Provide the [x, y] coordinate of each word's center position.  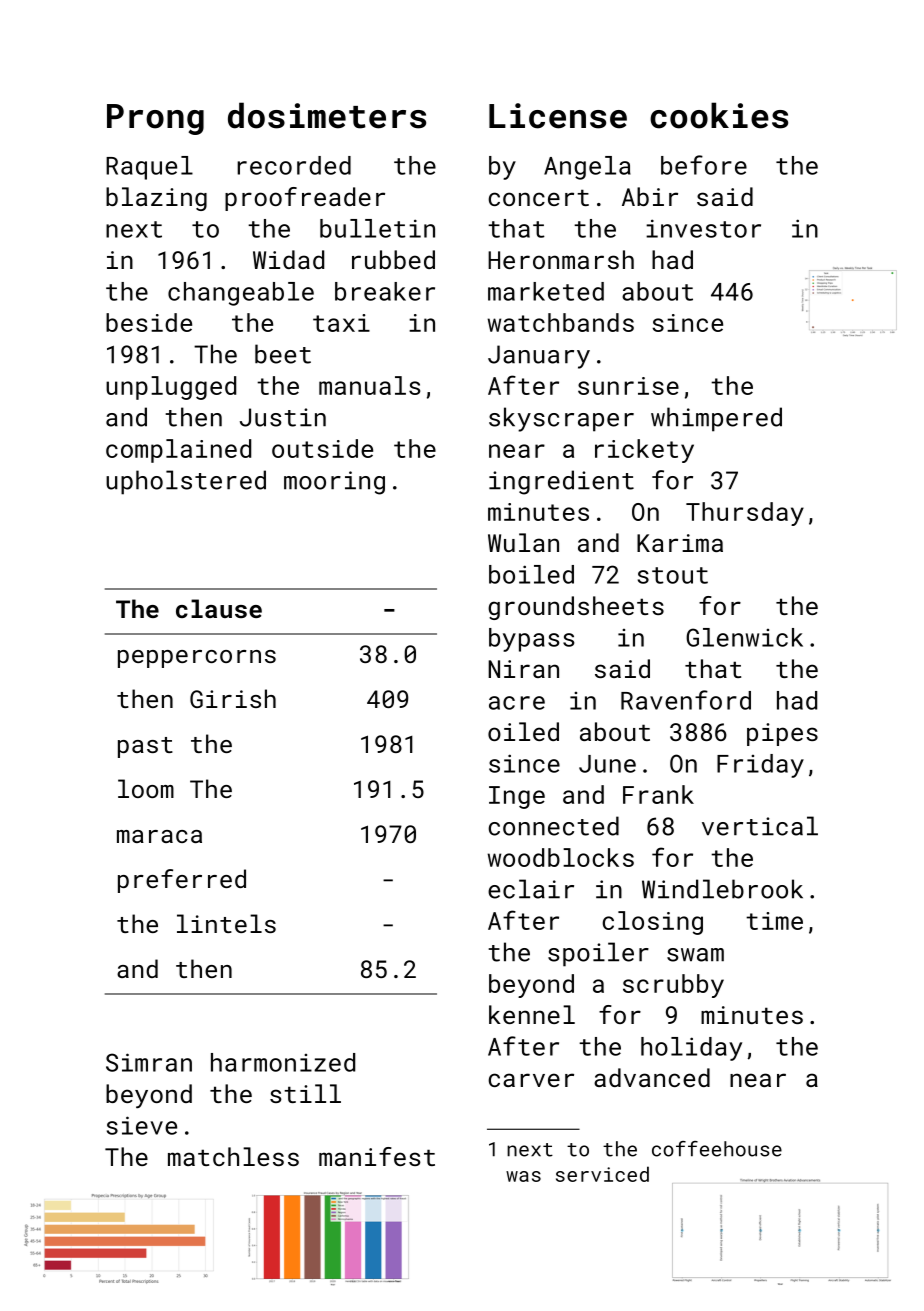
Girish [233, 698]
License [558, 116]
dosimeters [327, 115]
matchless [233, 1156]
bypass [532, 640]
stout [673, 575]
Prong [155, 119]
